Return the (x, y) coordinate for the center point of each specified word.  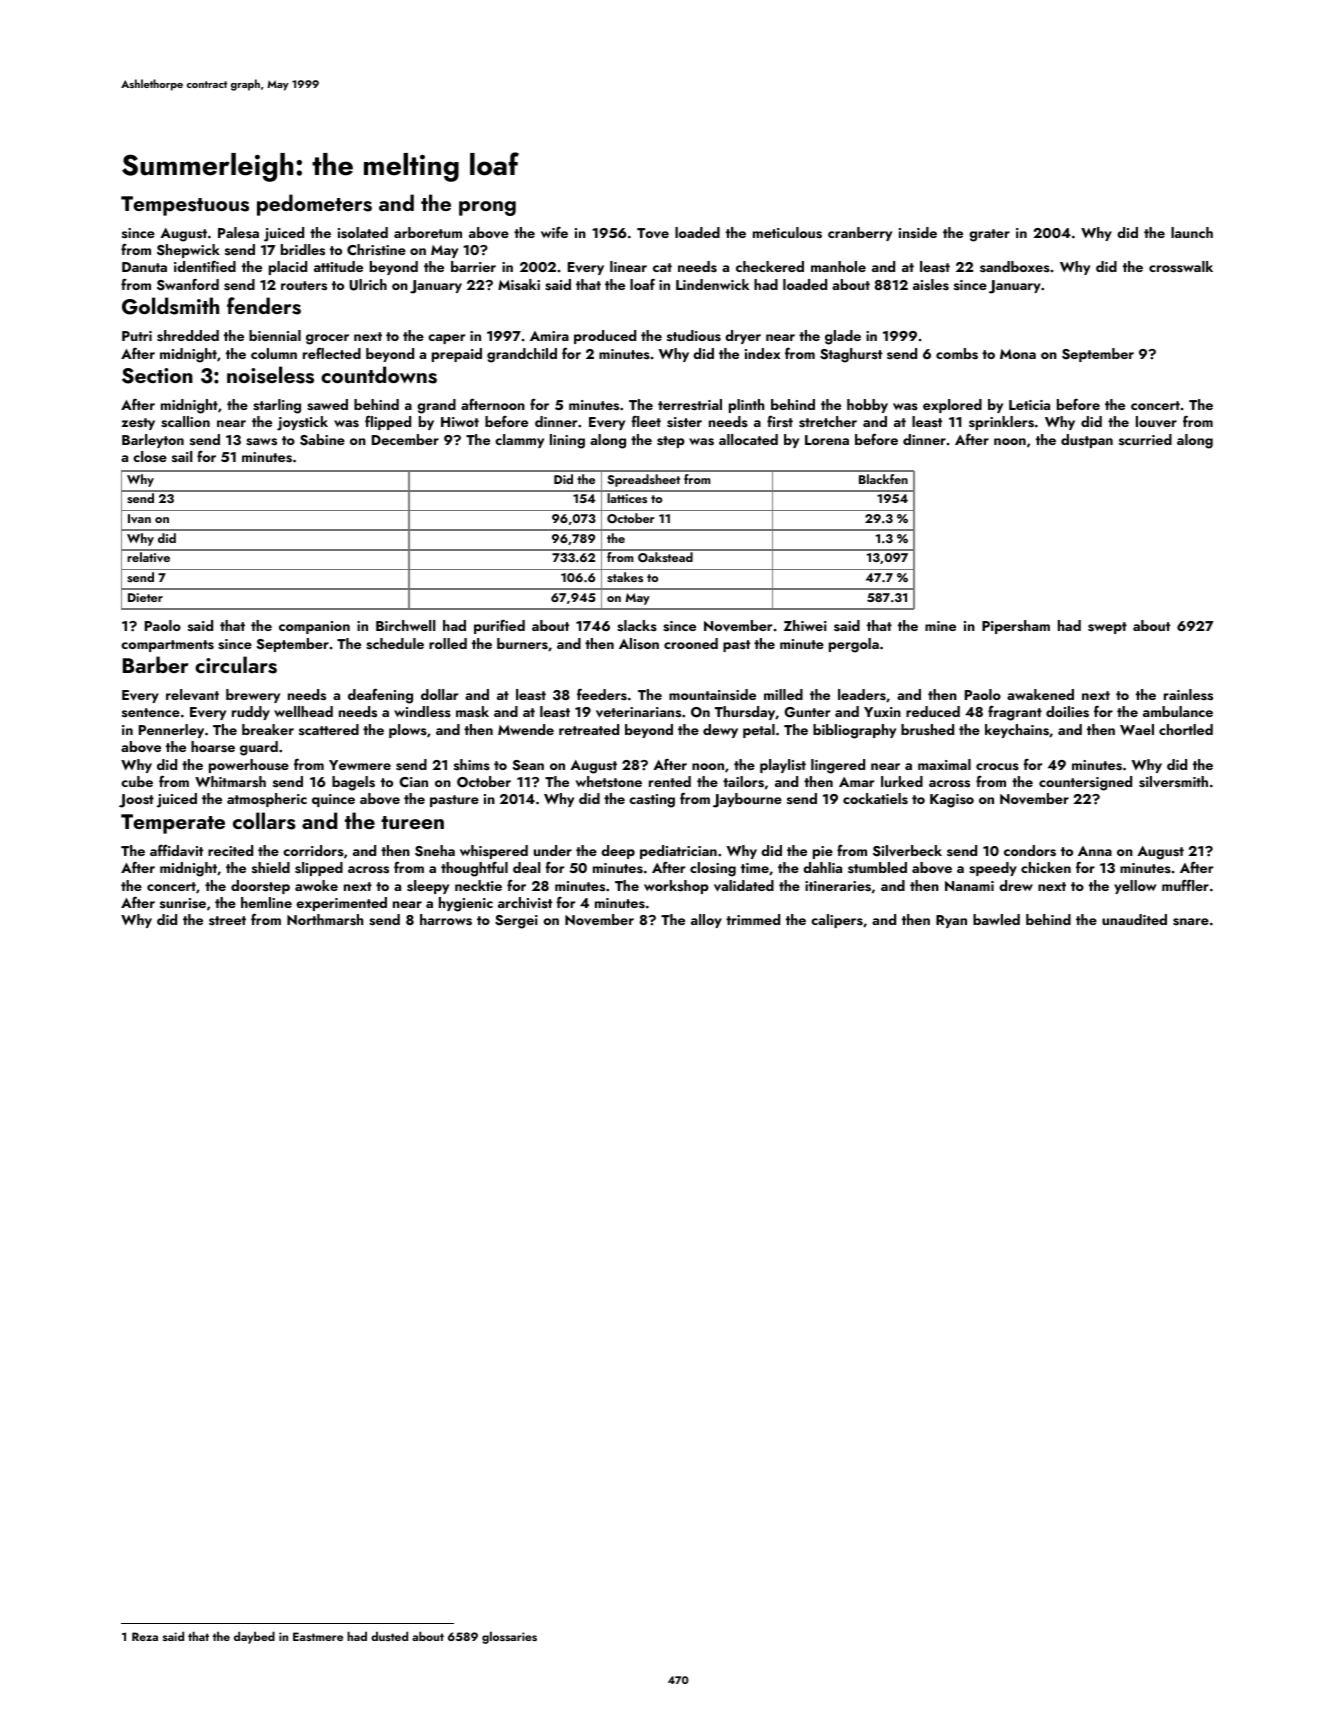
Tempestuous (185, 206)
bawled (996, 919)
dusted (389, 1636)
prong (487, 208)
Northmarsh (325, 920)
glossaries (509, 1637)
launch (1192, 232)
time (755, 868)
